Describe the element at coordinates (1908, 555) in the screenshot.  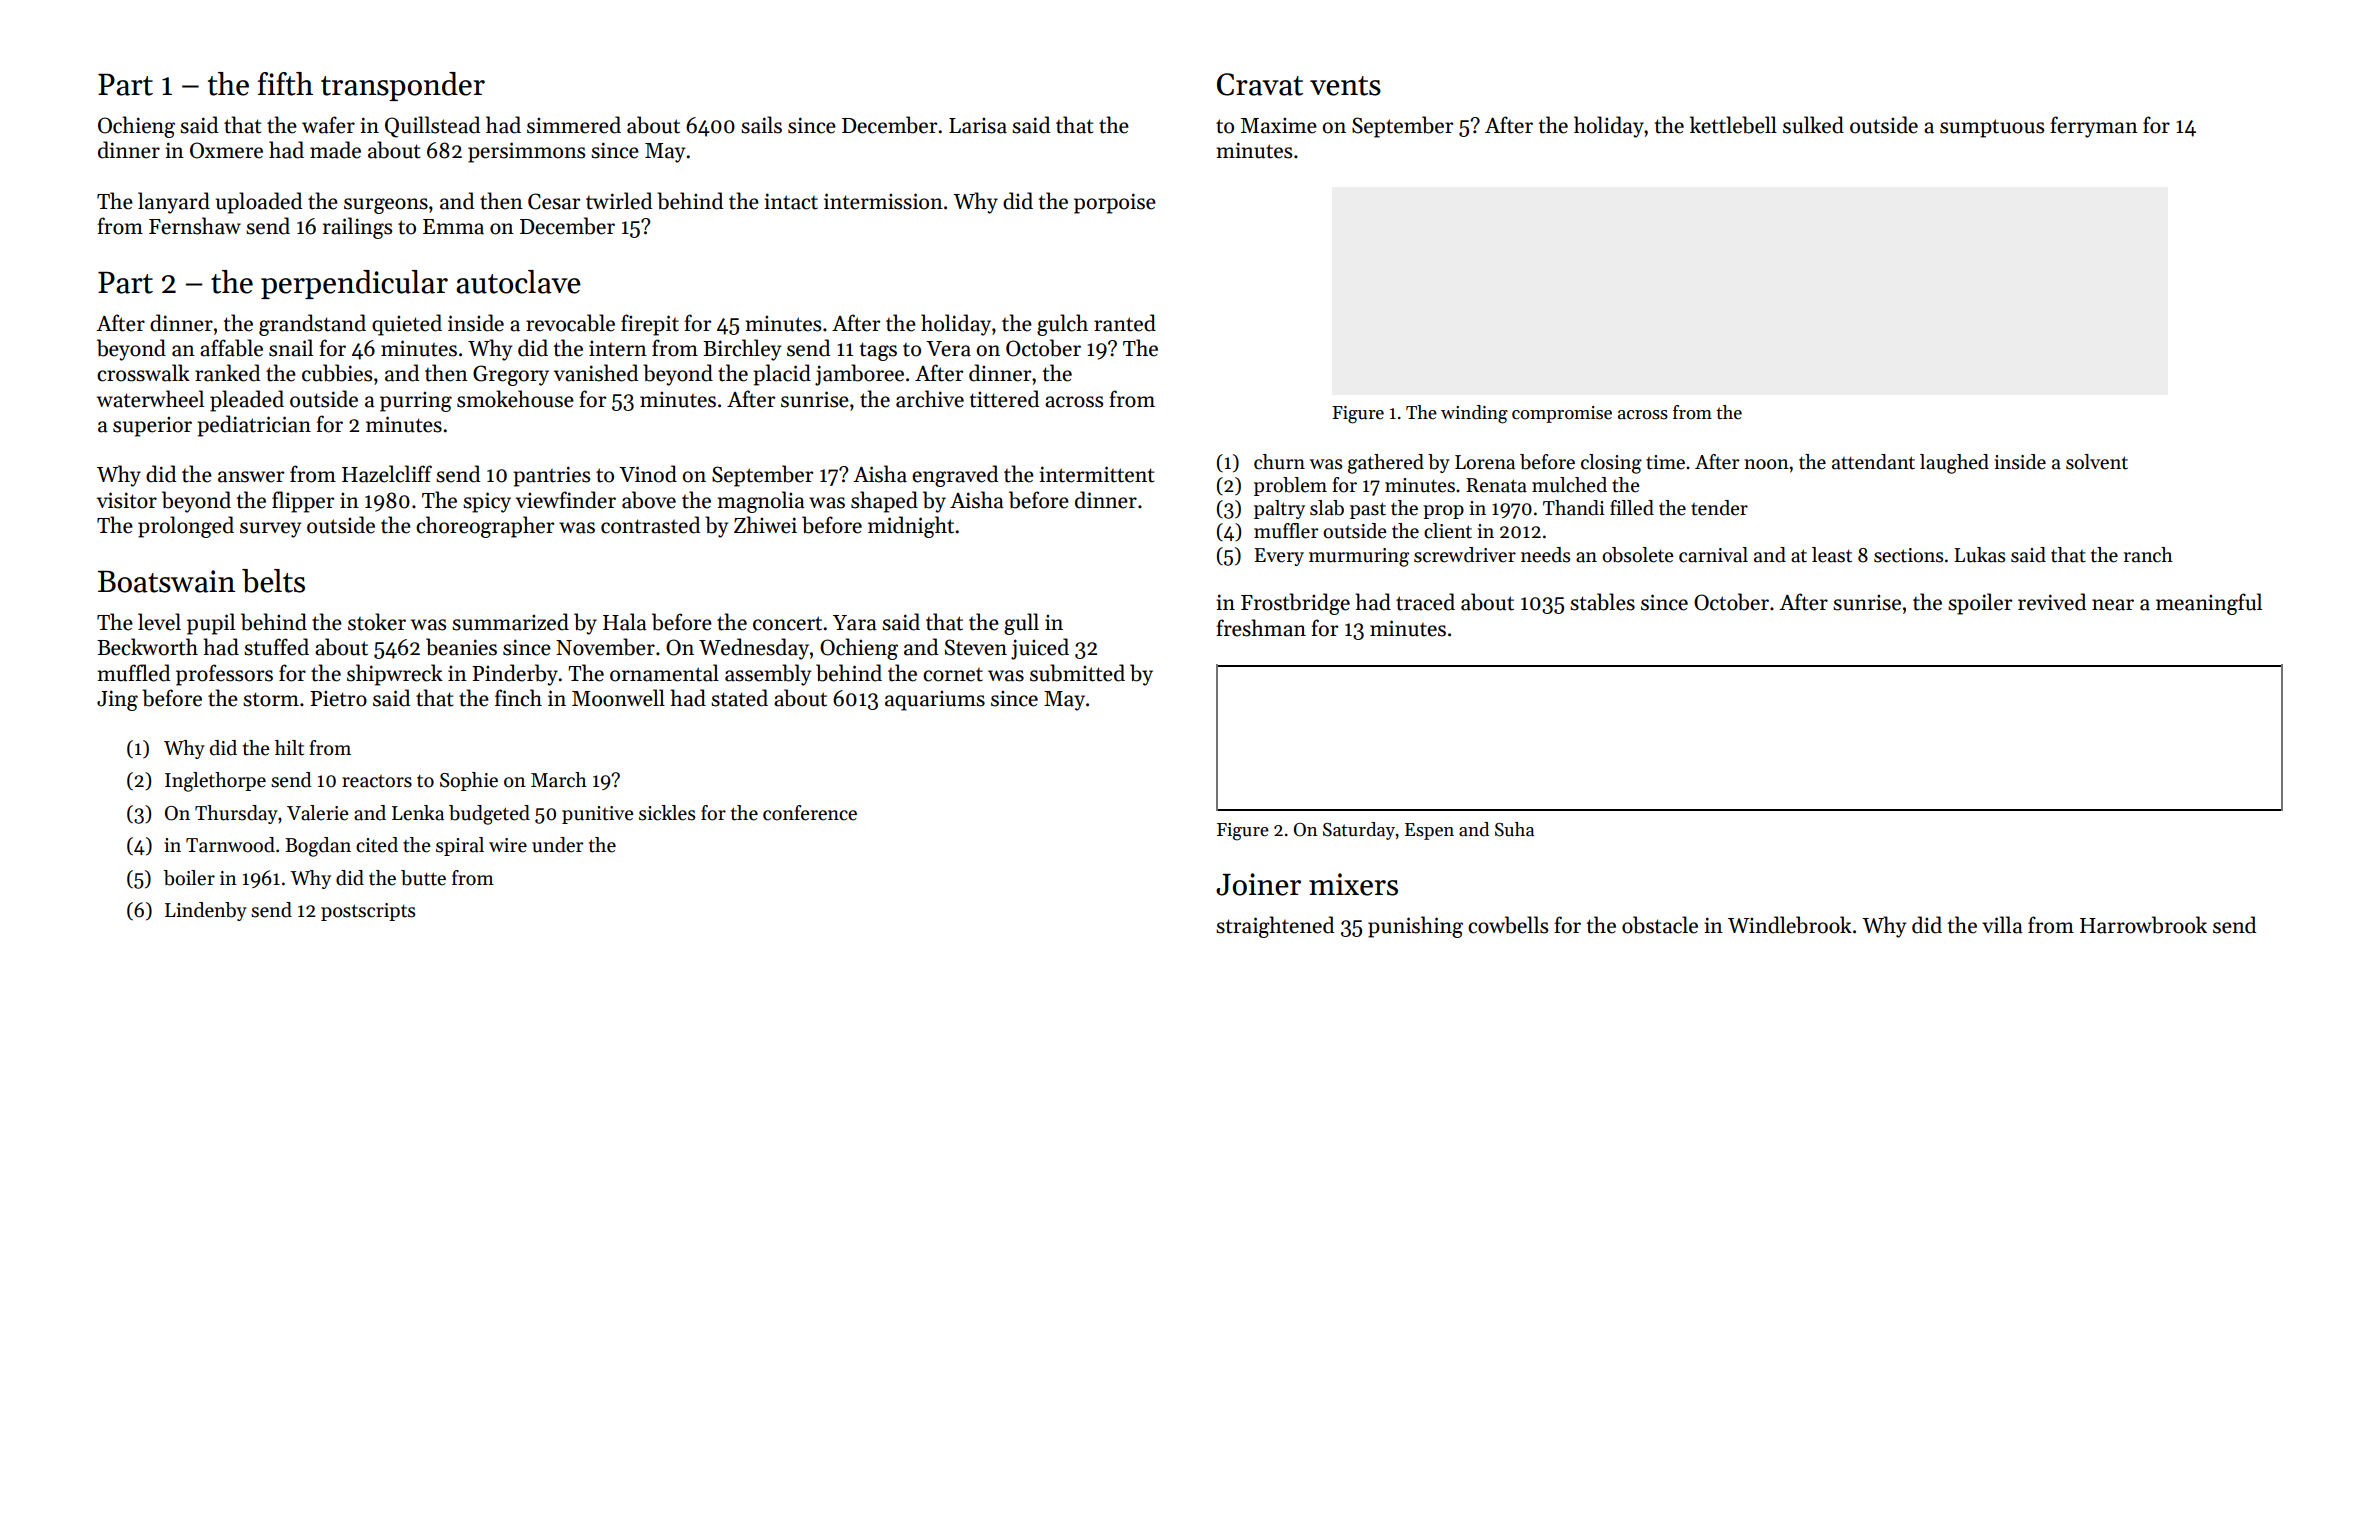
I see `sections` at that location.
